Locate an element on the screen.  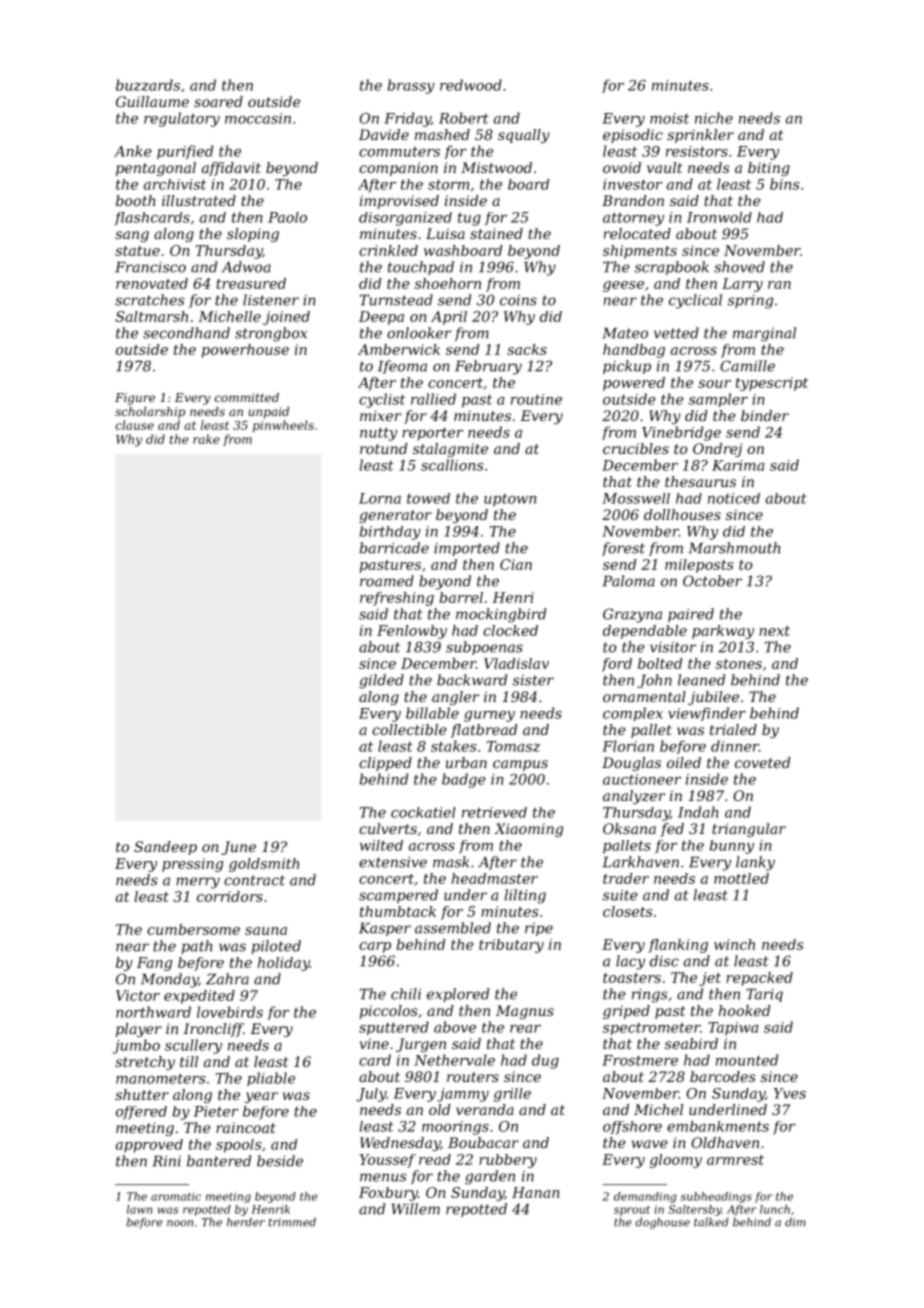
brassy is located at coordinates (411, 86).
